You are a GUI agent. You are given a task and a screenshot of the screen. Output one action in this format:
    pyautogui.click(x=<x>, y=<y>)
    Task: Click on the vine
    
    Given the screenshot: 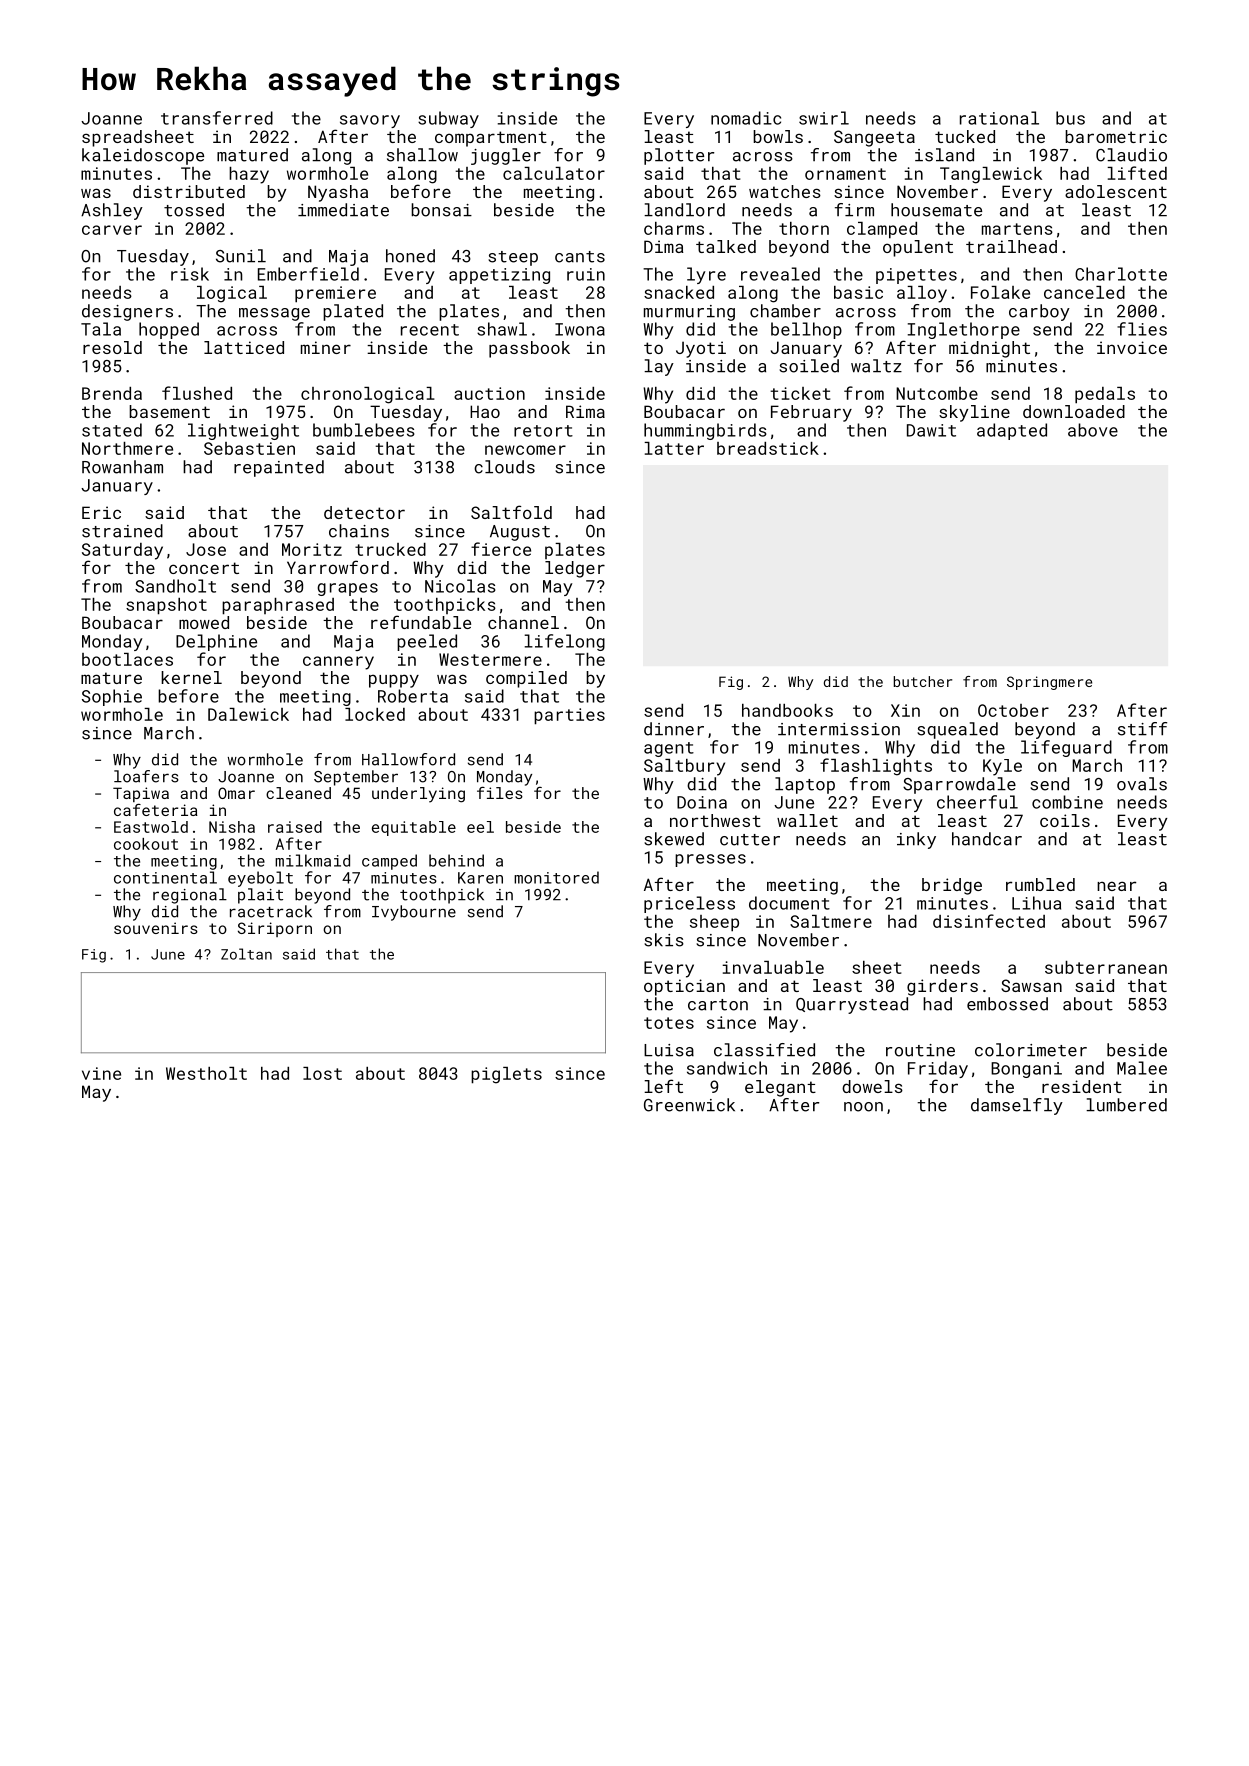 What is the action you would take?
    pyautogui.click(x=101, y=1073)
